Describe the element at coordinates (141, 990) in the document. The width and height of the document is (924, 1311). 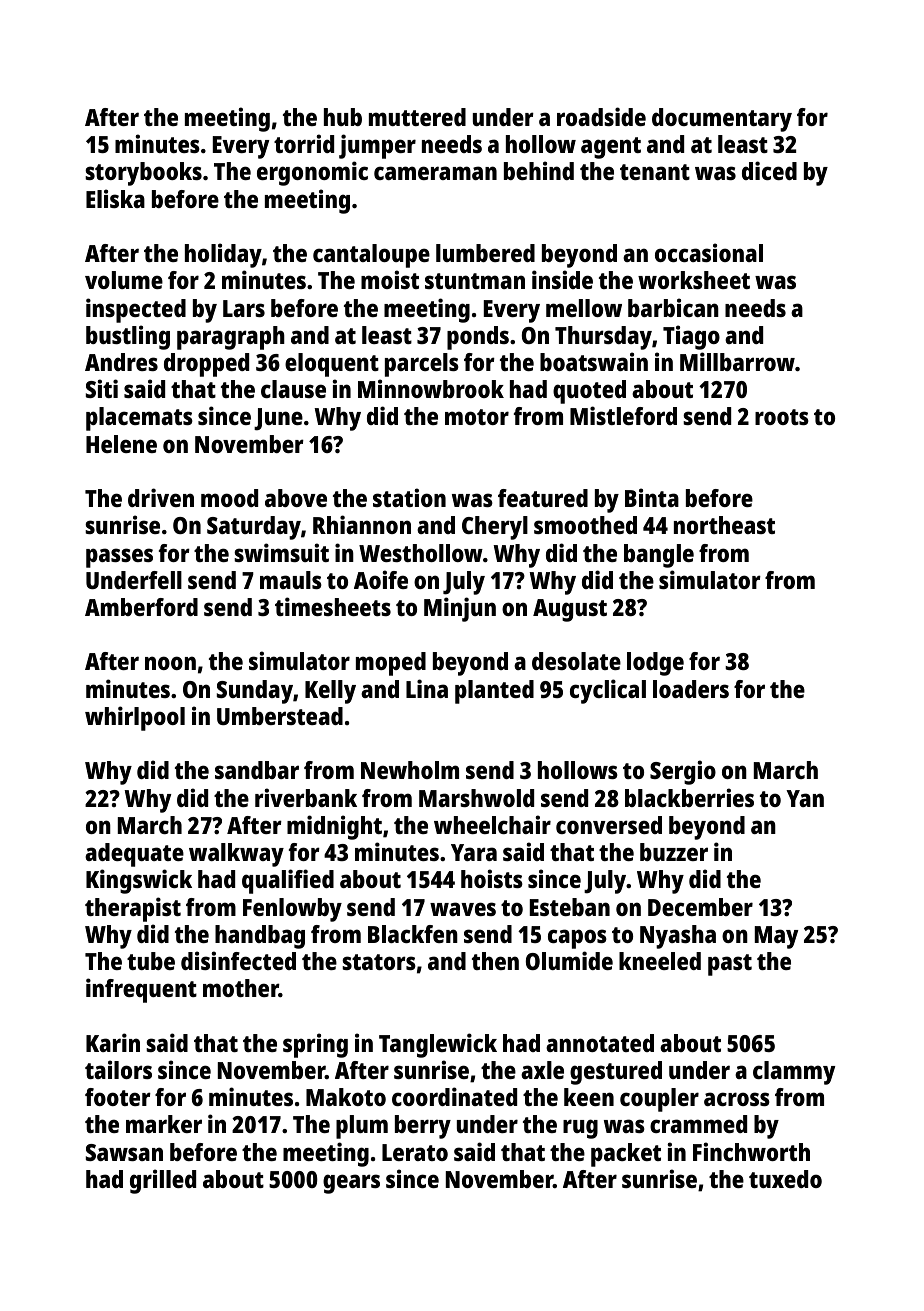
I see `infrequent` at that location.
